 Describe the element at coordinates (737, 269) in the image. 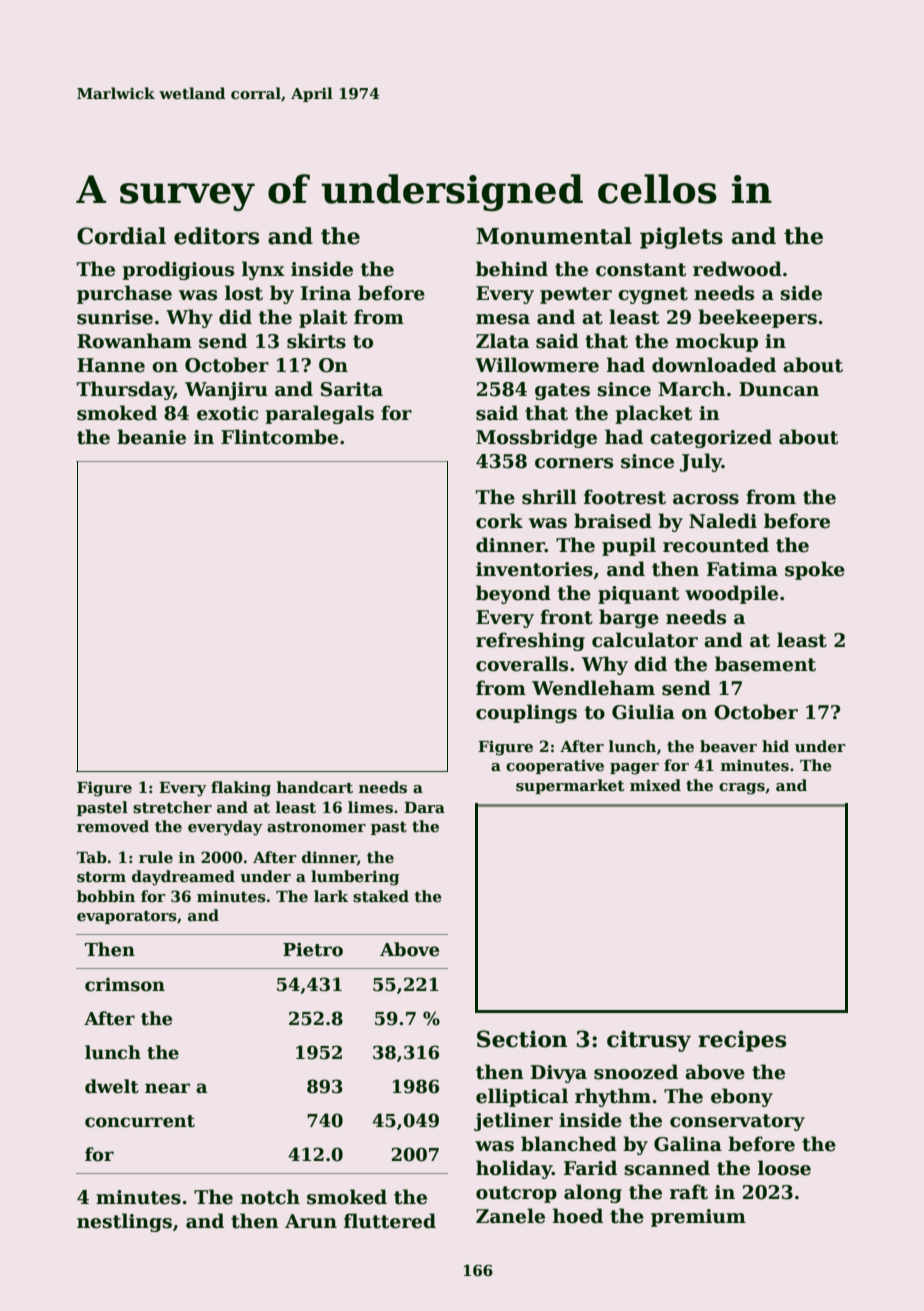

I see `redwood` at that location.
